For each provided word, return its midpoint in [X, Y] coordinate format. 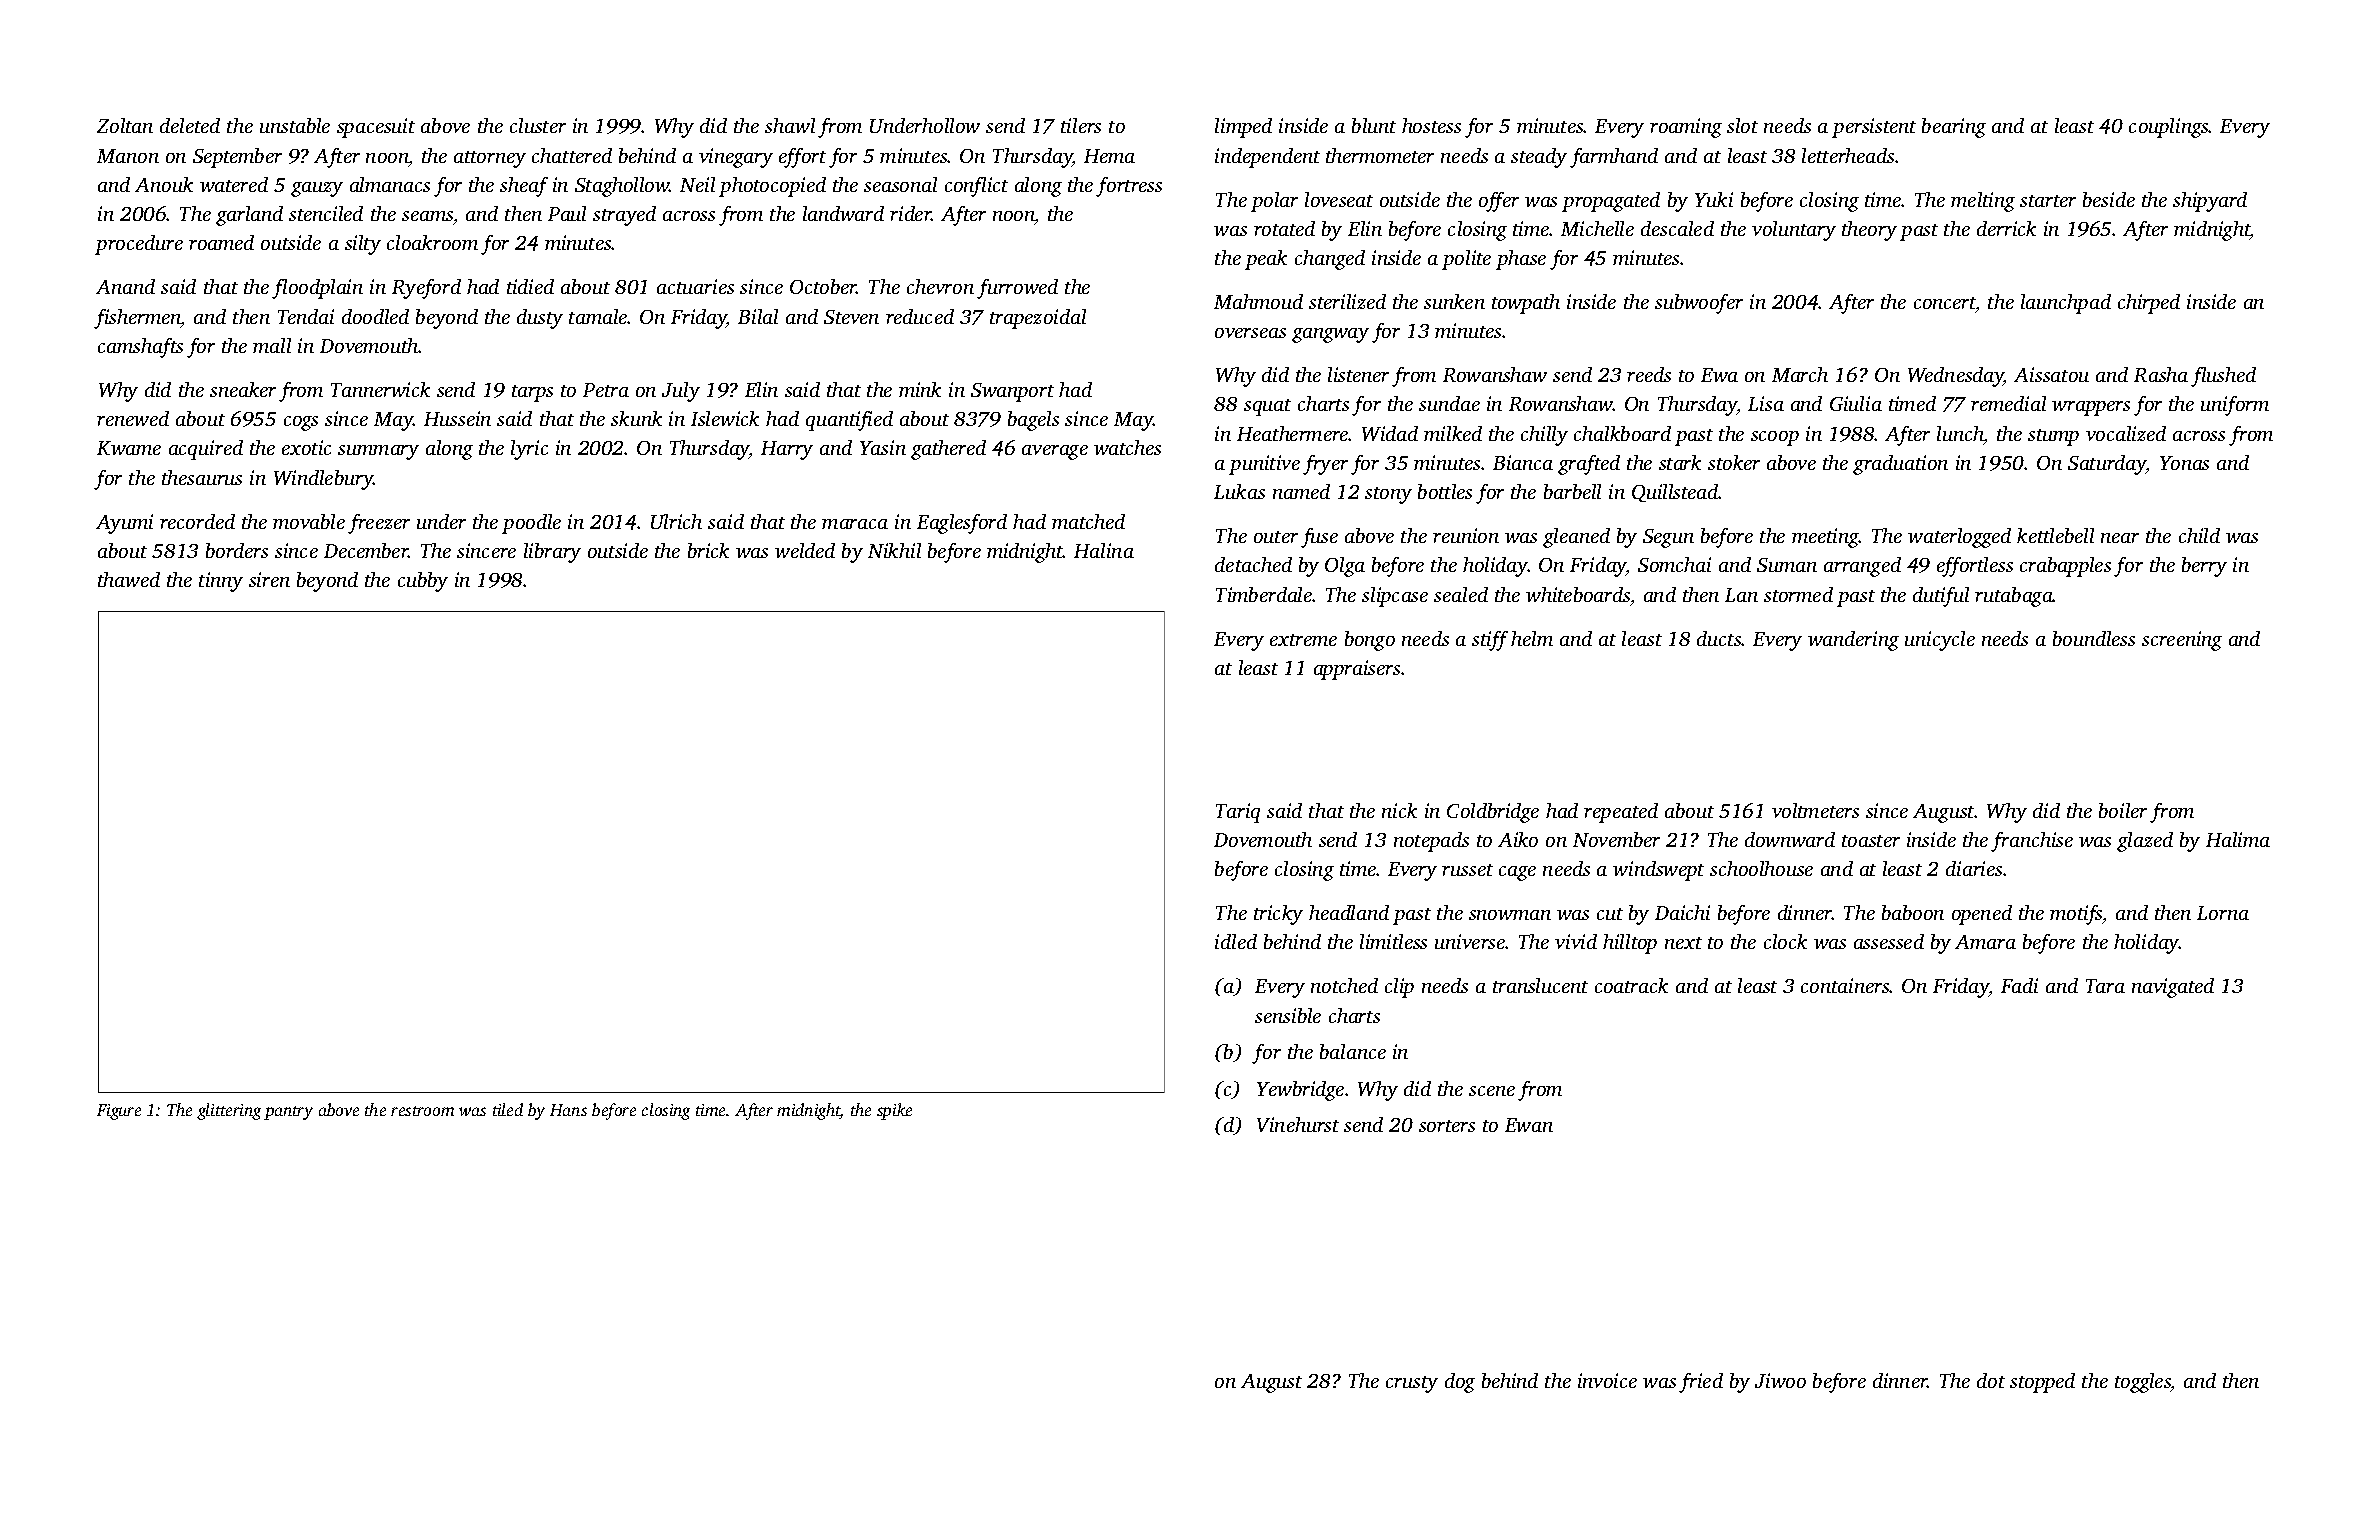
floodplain [317, 289]
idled [1236, 941]
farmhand [1614, 158]
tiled [508, 1109]
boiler [2123, 810]
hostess [1431, 125]
